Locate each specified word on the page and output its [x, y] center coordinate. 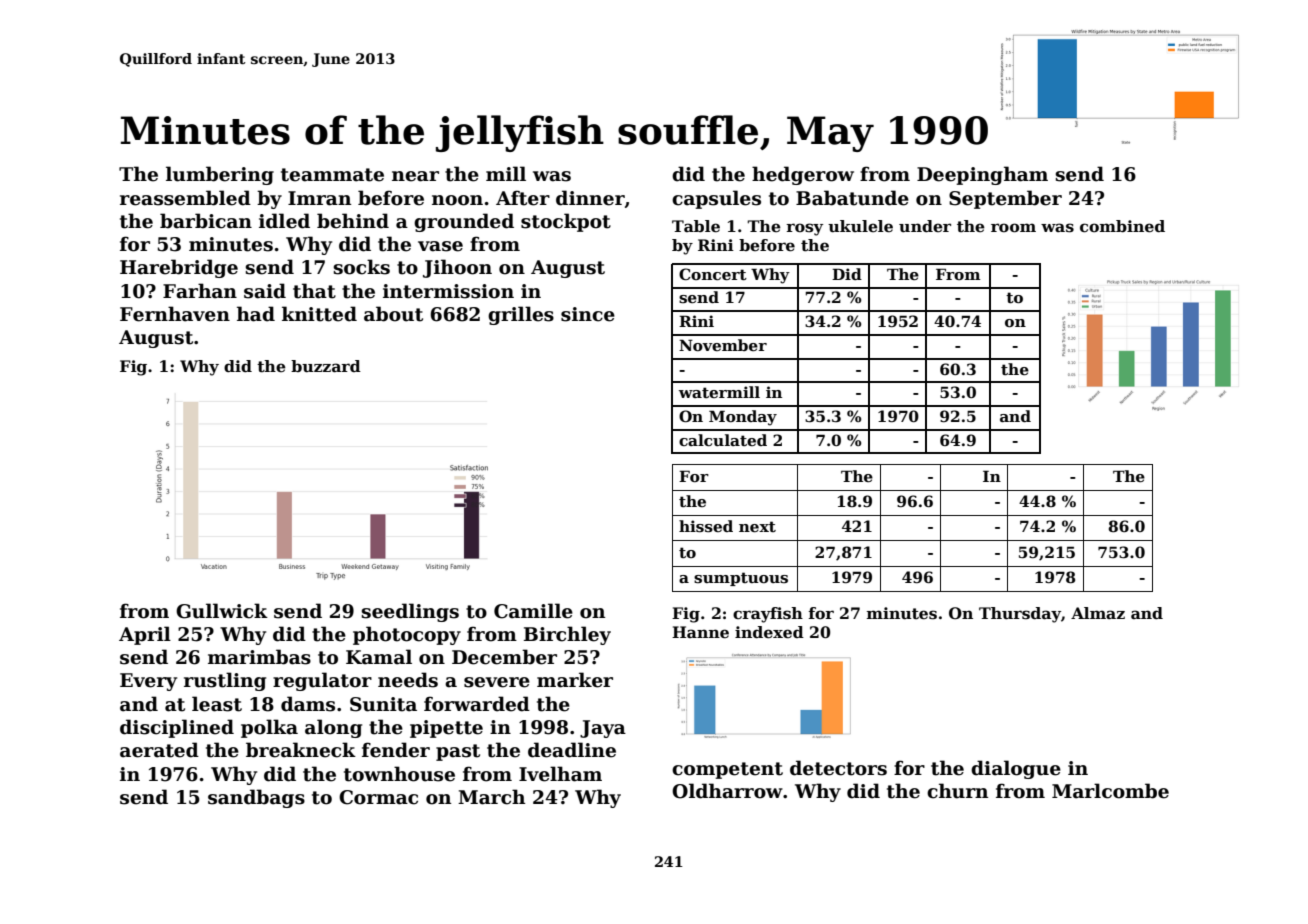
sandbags [256, 798]
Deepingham [982, 175]
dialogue [1016, 769]
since [588, 314]
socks [361, 267]
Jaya [603, 729]
